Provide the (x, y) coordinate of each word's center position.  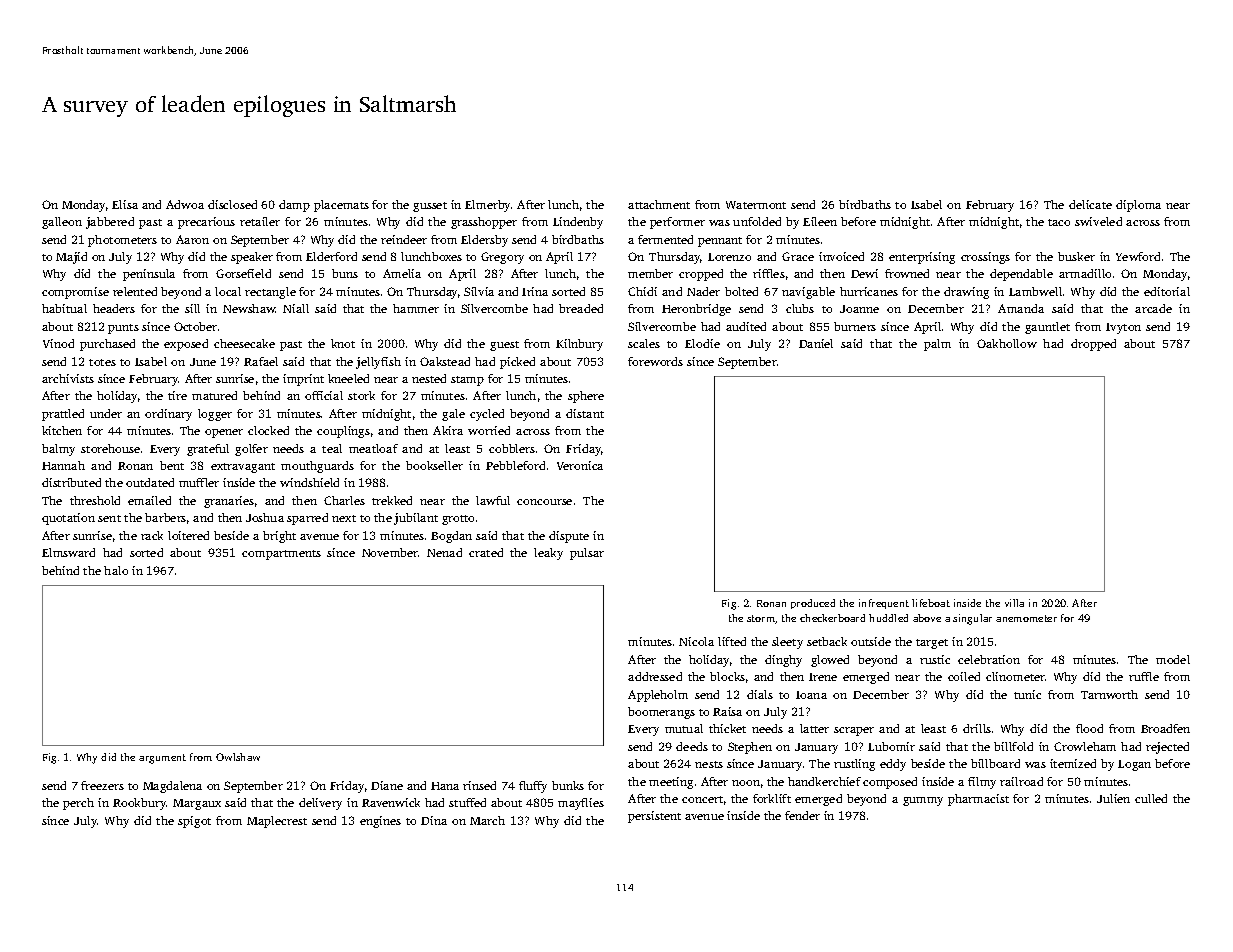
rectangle (270, 293)
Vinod (58, 343)
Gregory (502, 258)
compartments (281, 555)
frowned (907, 273)
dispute (569, 537)
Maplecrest (277, 822)
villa (1014, 603)
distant (585, 413)
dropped (1093, 345)
